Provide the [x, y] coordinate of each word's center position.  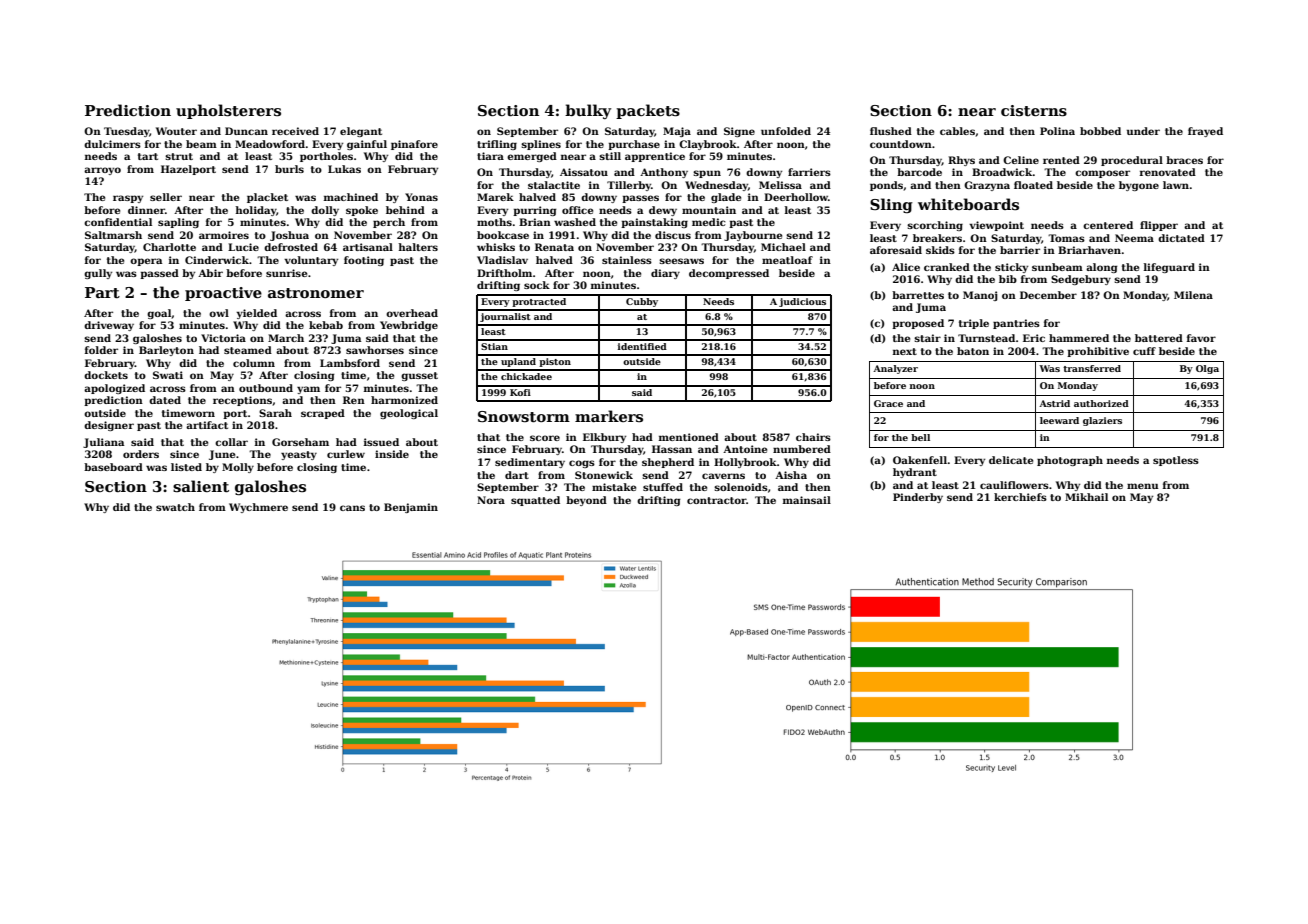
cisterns [1034, 111]
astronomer [316, 293]
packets [648, 111]
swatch [175, 507]
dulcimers [112, 144]
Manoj [980, 296]
